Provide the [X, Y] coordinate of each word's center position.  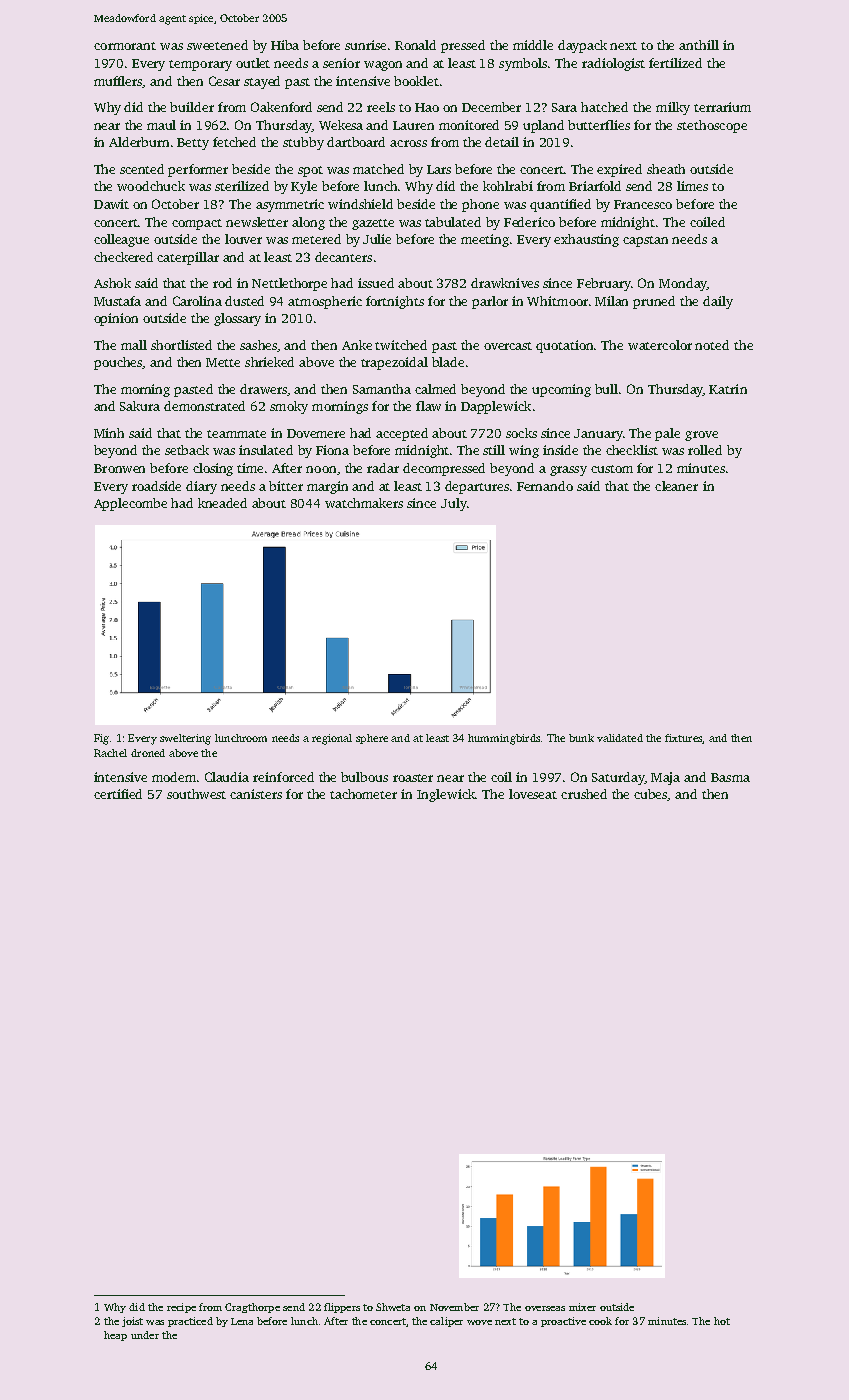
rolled [705, 450]
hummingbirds [504, 739]
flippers [342, 1308]
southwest [196, 794]
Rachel [110, 753]
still [494, 450]
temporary [200, 65]
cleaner [676, 486]
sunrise [365, 45]
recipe [181, 1308]
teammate [236, 434]
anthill [699, 45]
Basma [730, 777]
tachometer [363, 794]
